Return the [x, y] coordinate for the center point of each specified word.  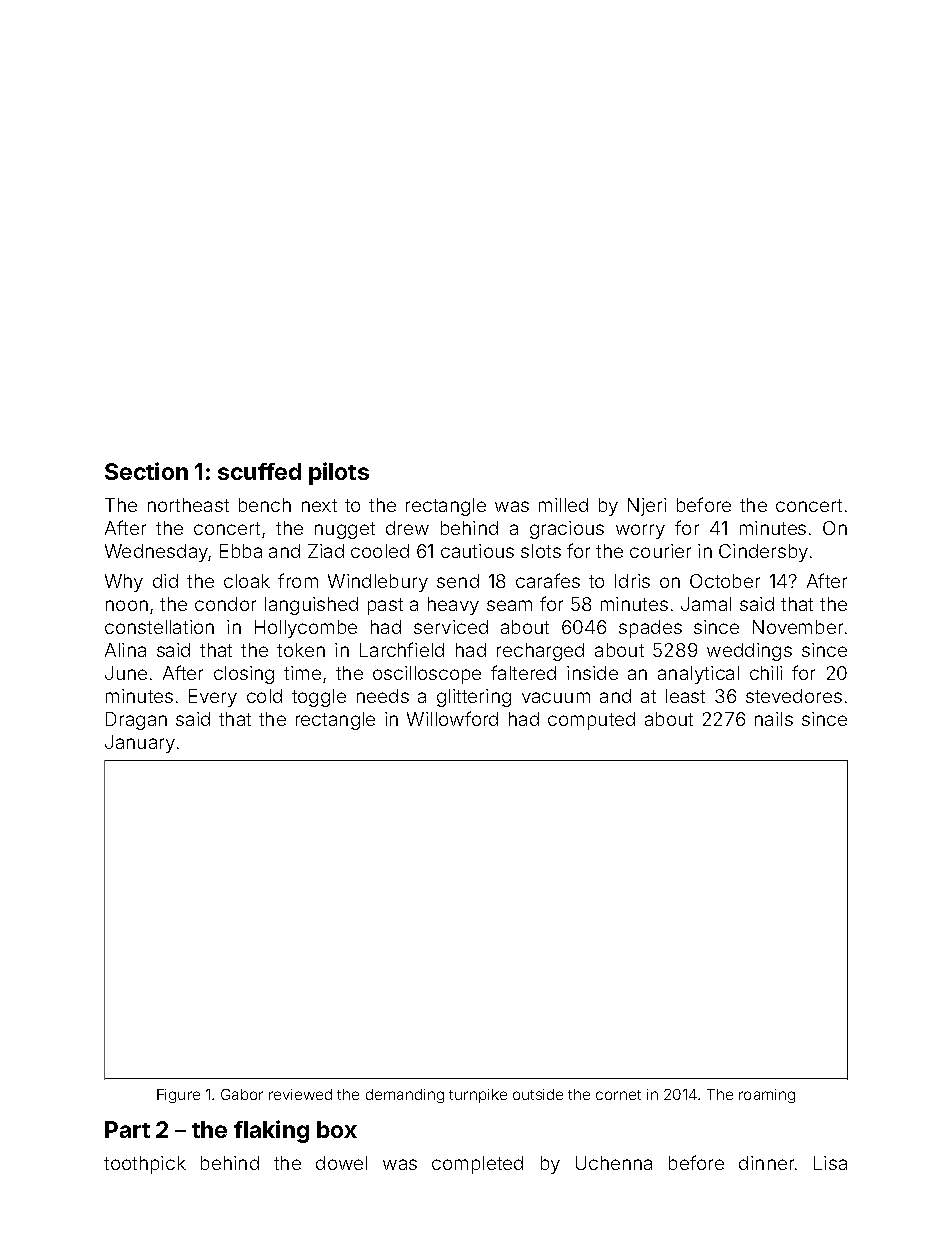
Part [127, 1129]
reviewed [300, 1094]
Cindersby [763, 553]
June [126, 673]
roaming [767, 1096]
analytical [698, 675]
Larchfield [402, 649]
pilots [339, 473]
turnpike [478, 1096]
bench [265, 505]
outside [538, 1094]
